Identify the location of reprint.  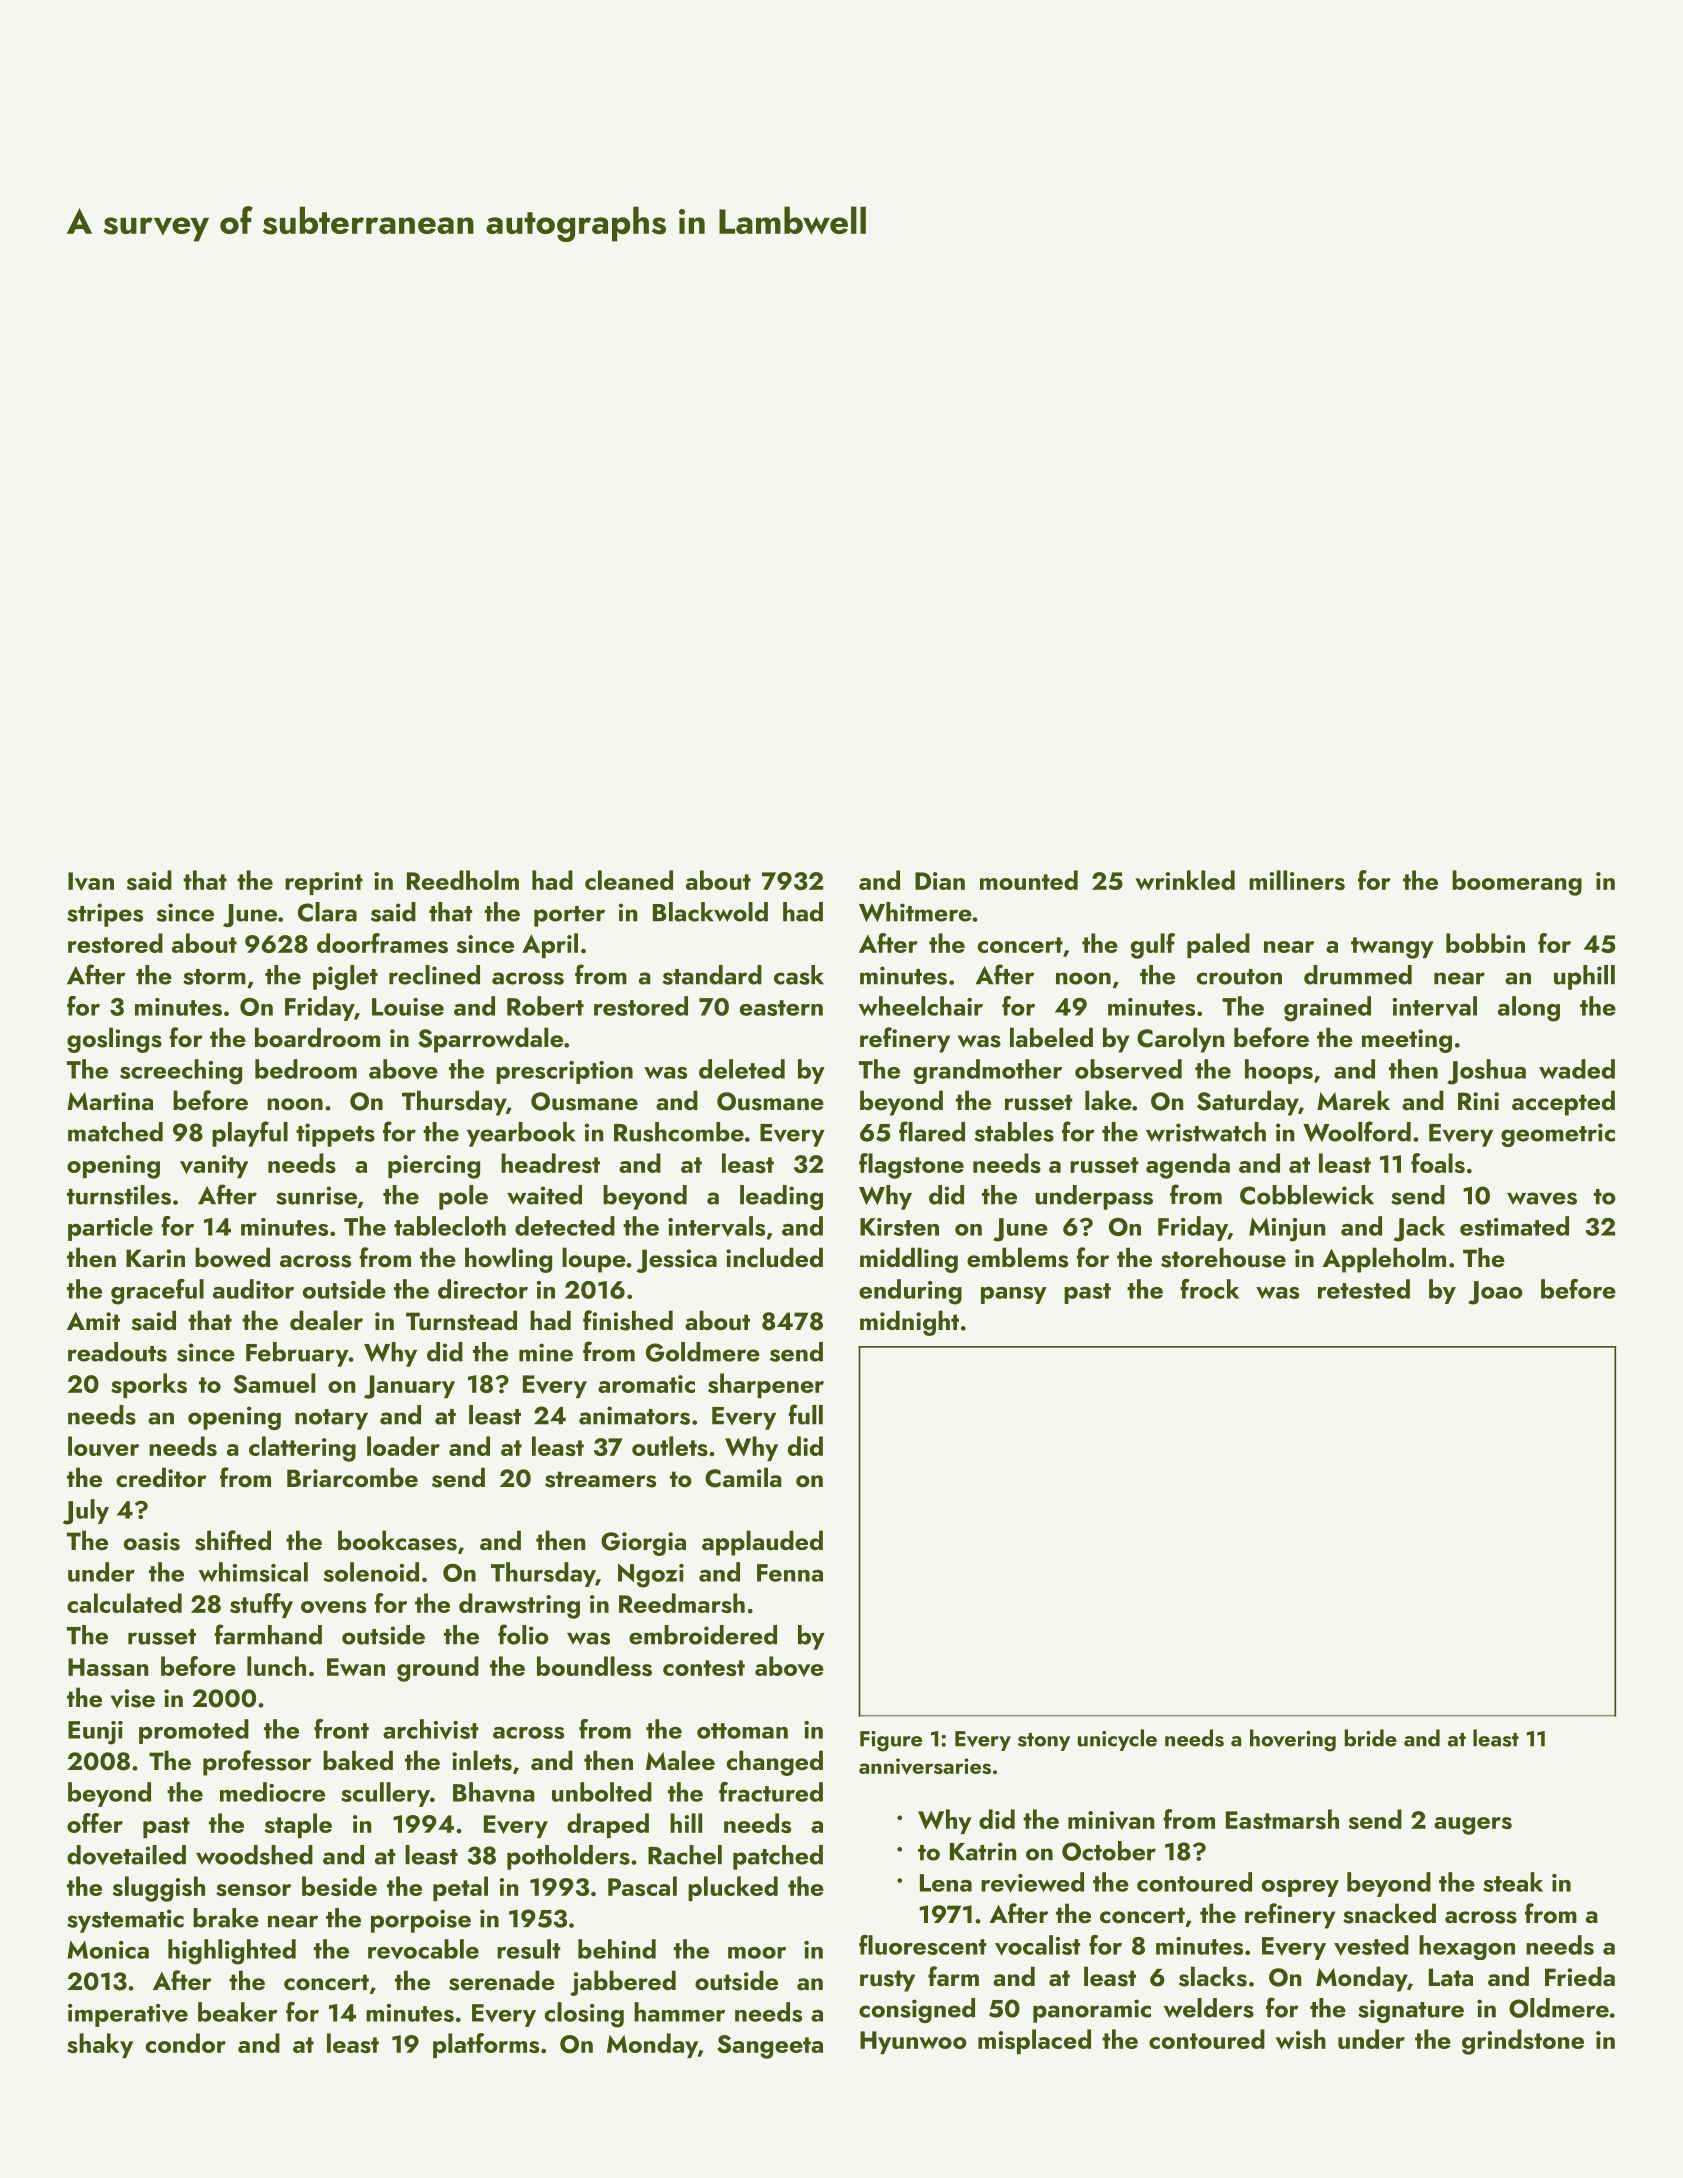
(324, 883).
